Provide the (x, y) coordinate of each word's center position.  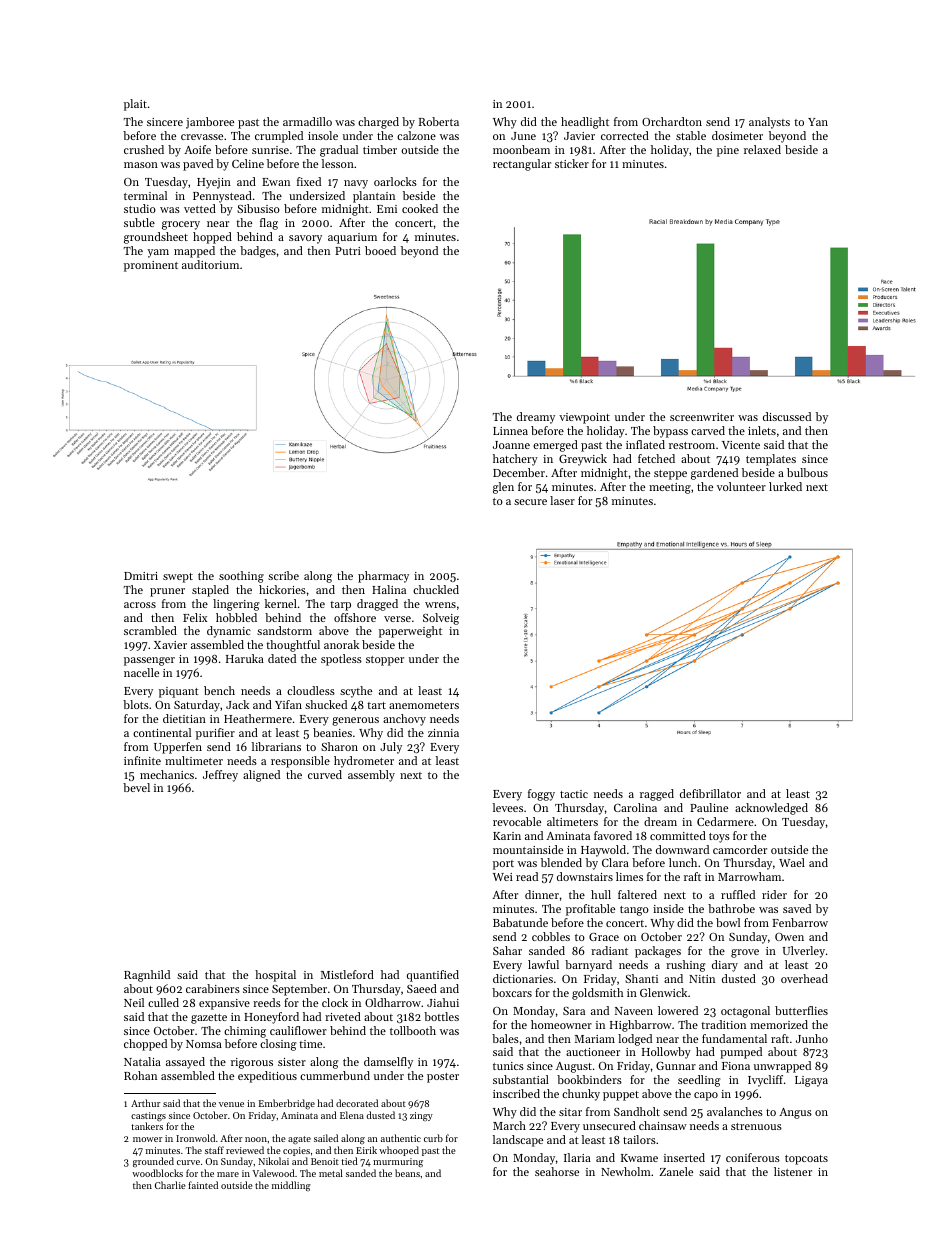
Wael (792, 862)
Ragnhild (147, 976)
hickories (282, 589)
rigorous (252, 1063)
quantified (433, 976)
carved (708, 430)
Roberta (439, 121)
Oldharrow (393, 1002)
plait (135, 105)
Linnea (510, 431)
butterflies (801, 1010)
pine (728, 151)
